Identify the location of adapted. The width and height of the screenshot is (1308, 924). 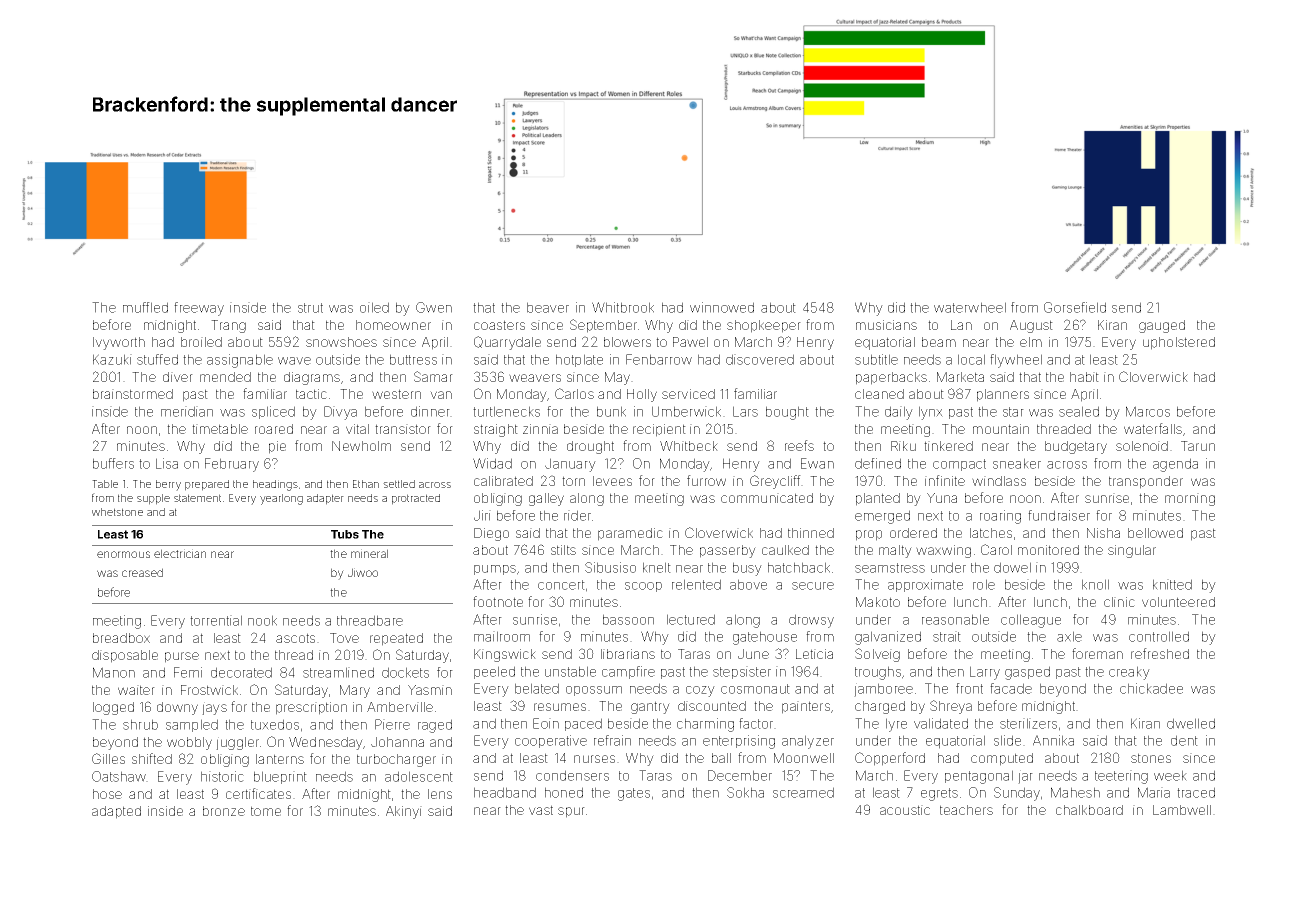
(116, 812).
